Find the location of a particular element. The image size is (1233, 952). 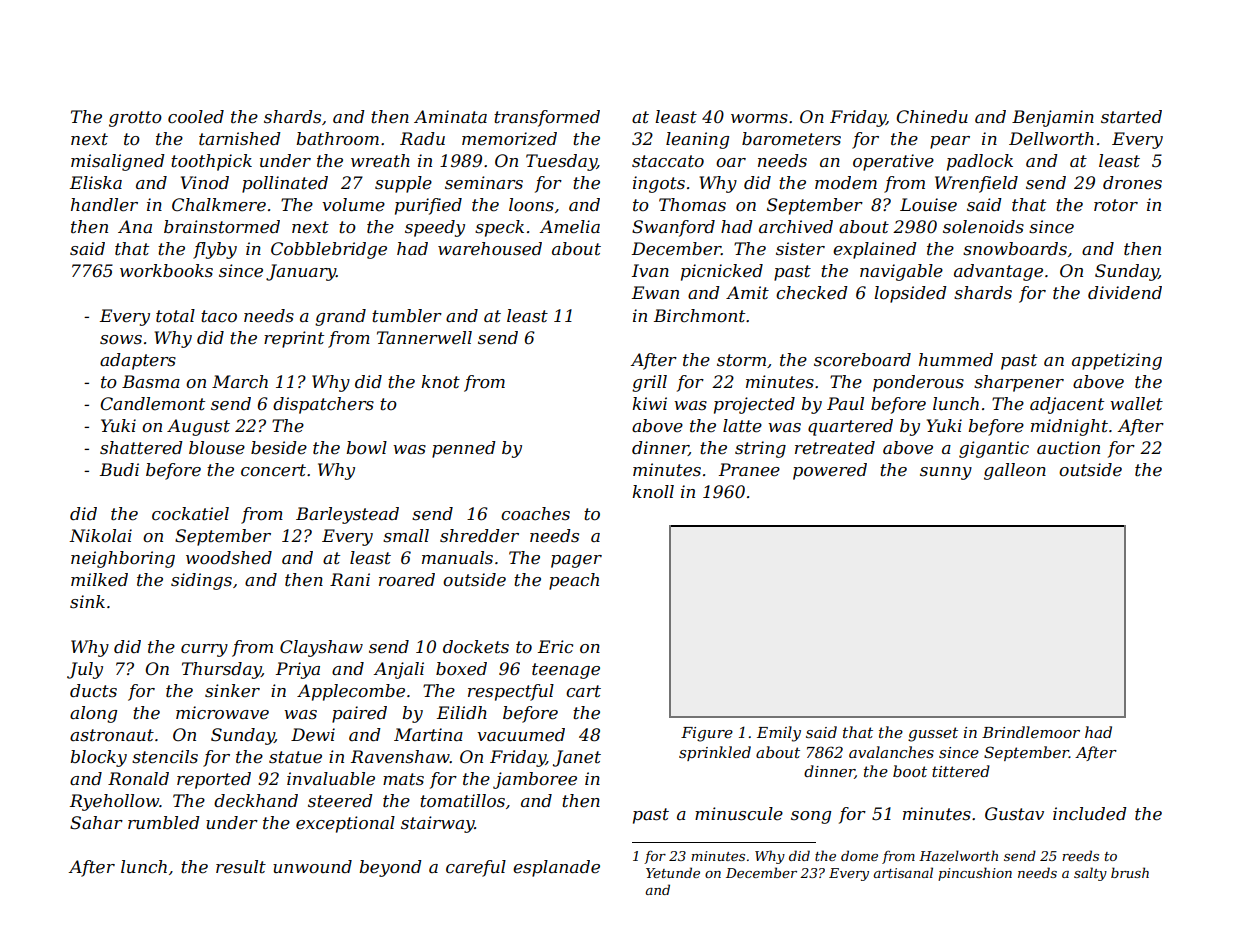

esplanade is located at coordinates (556, 868).
